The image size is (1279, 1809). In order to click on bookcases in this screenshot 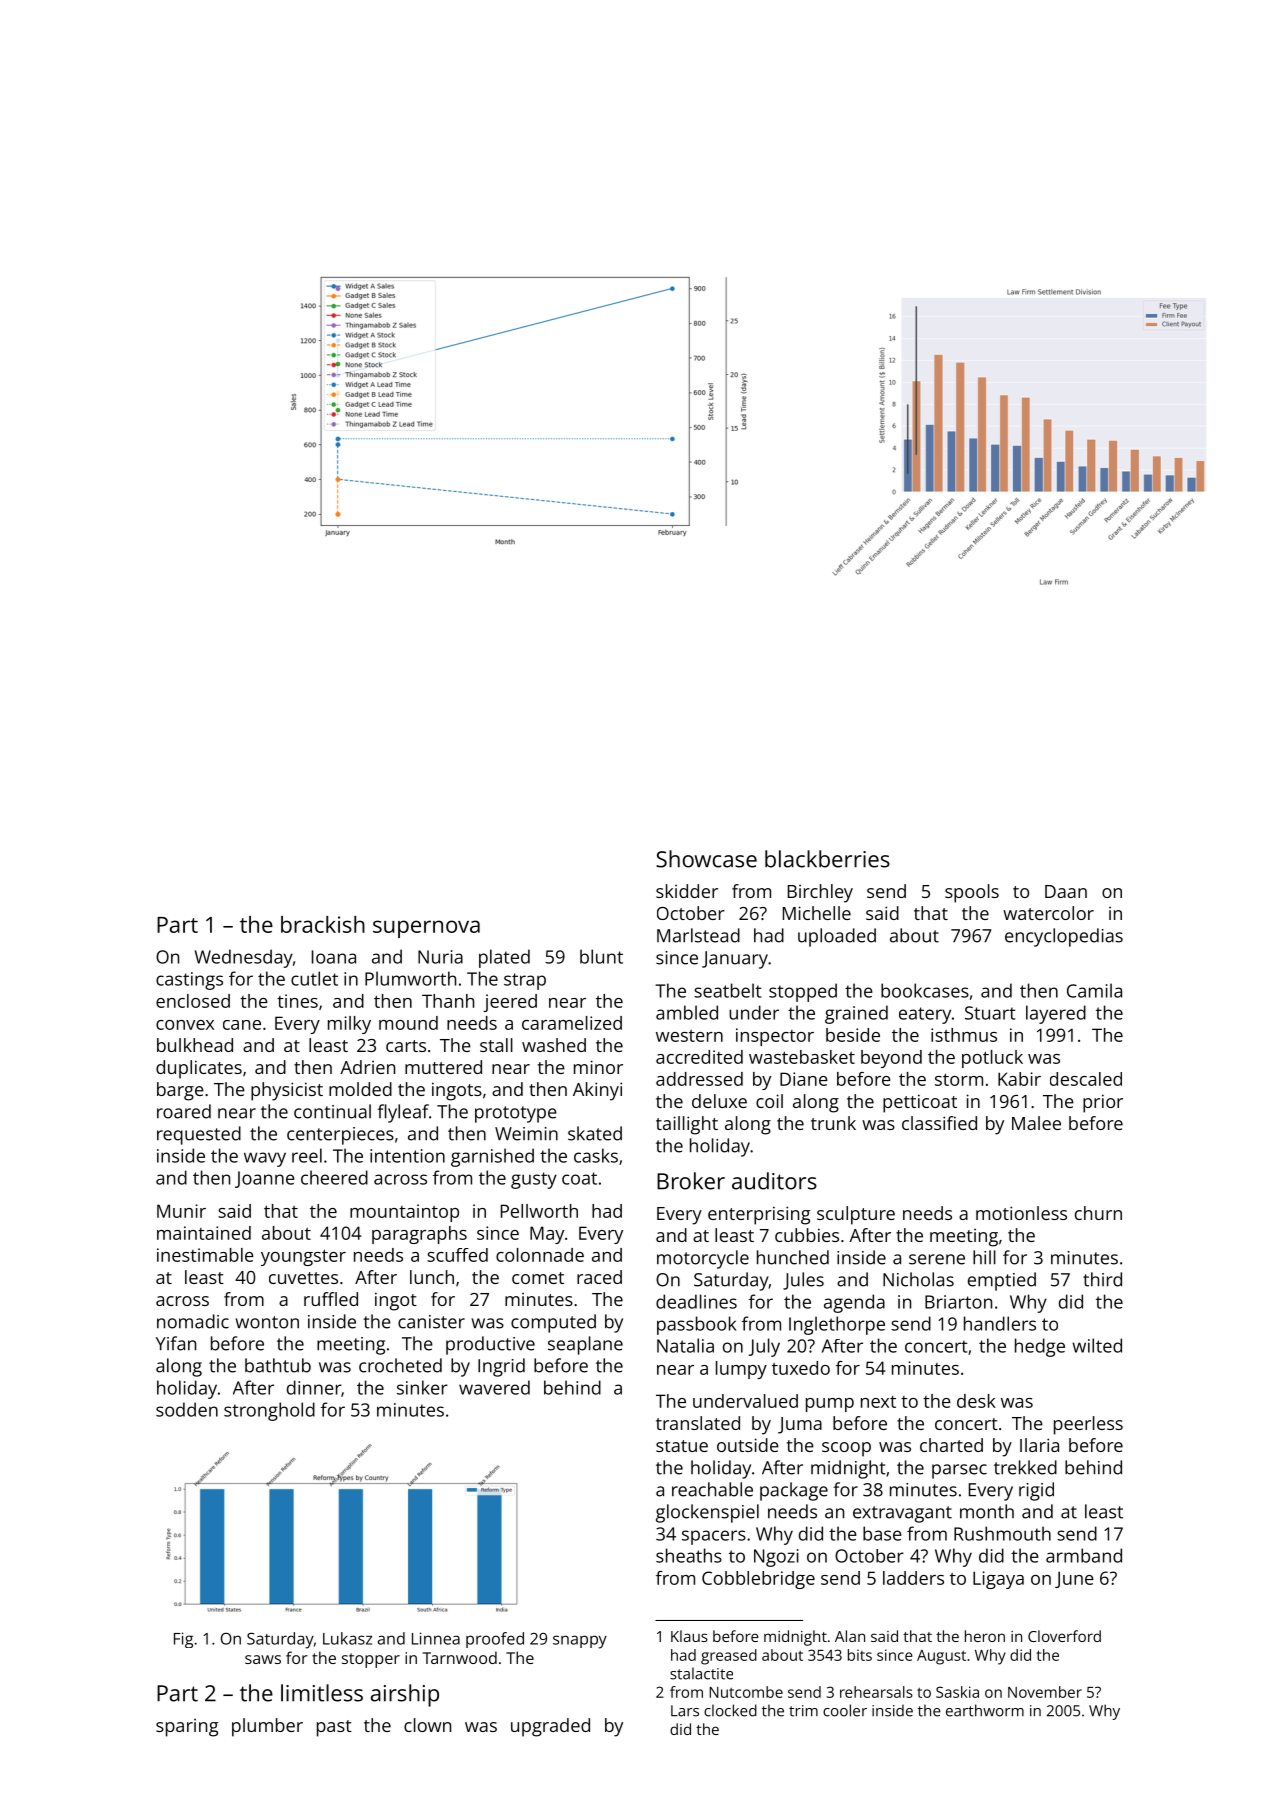, I will do `click(925, 990)`.
